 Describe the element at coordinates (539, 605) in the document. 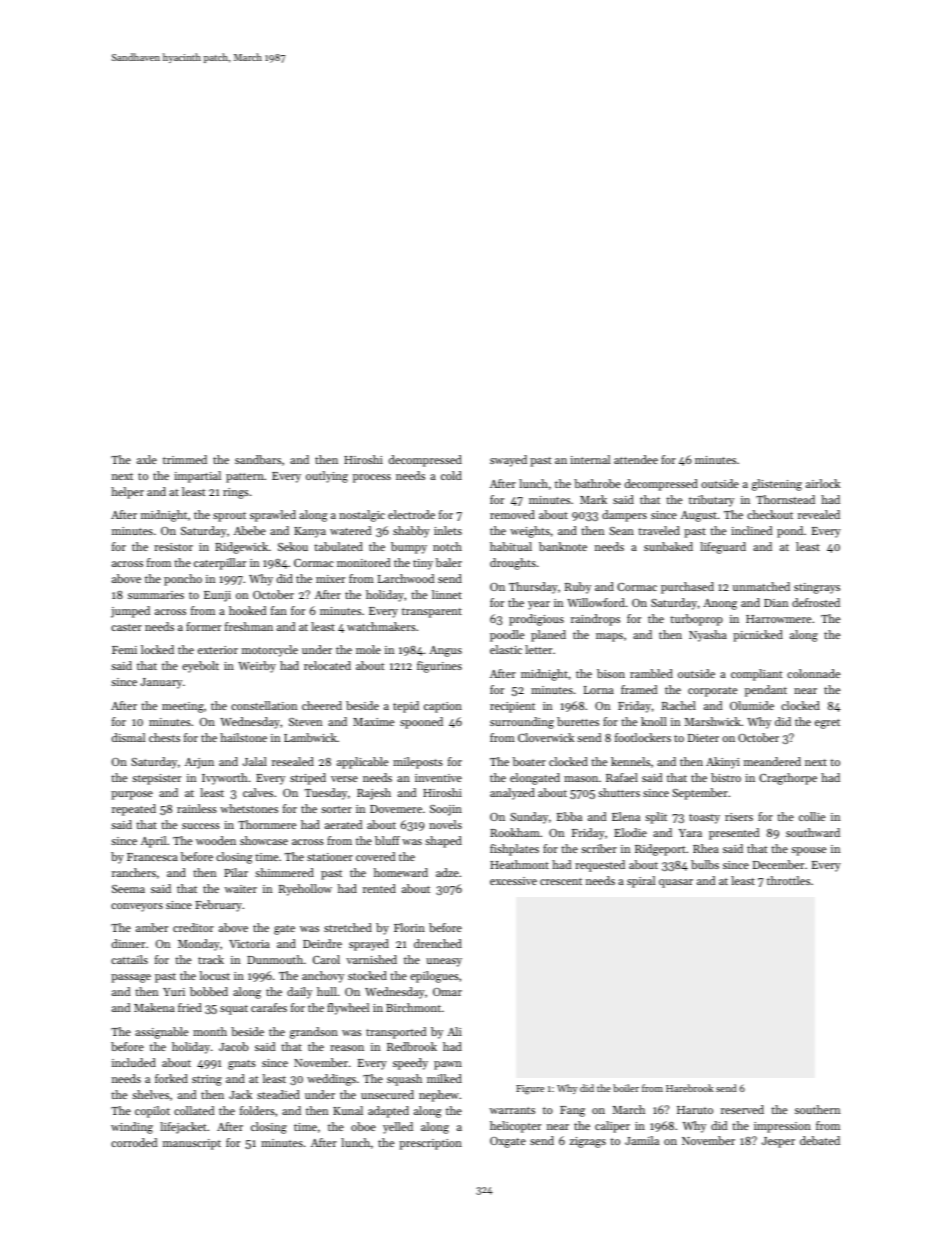

I see `year` at that location.
